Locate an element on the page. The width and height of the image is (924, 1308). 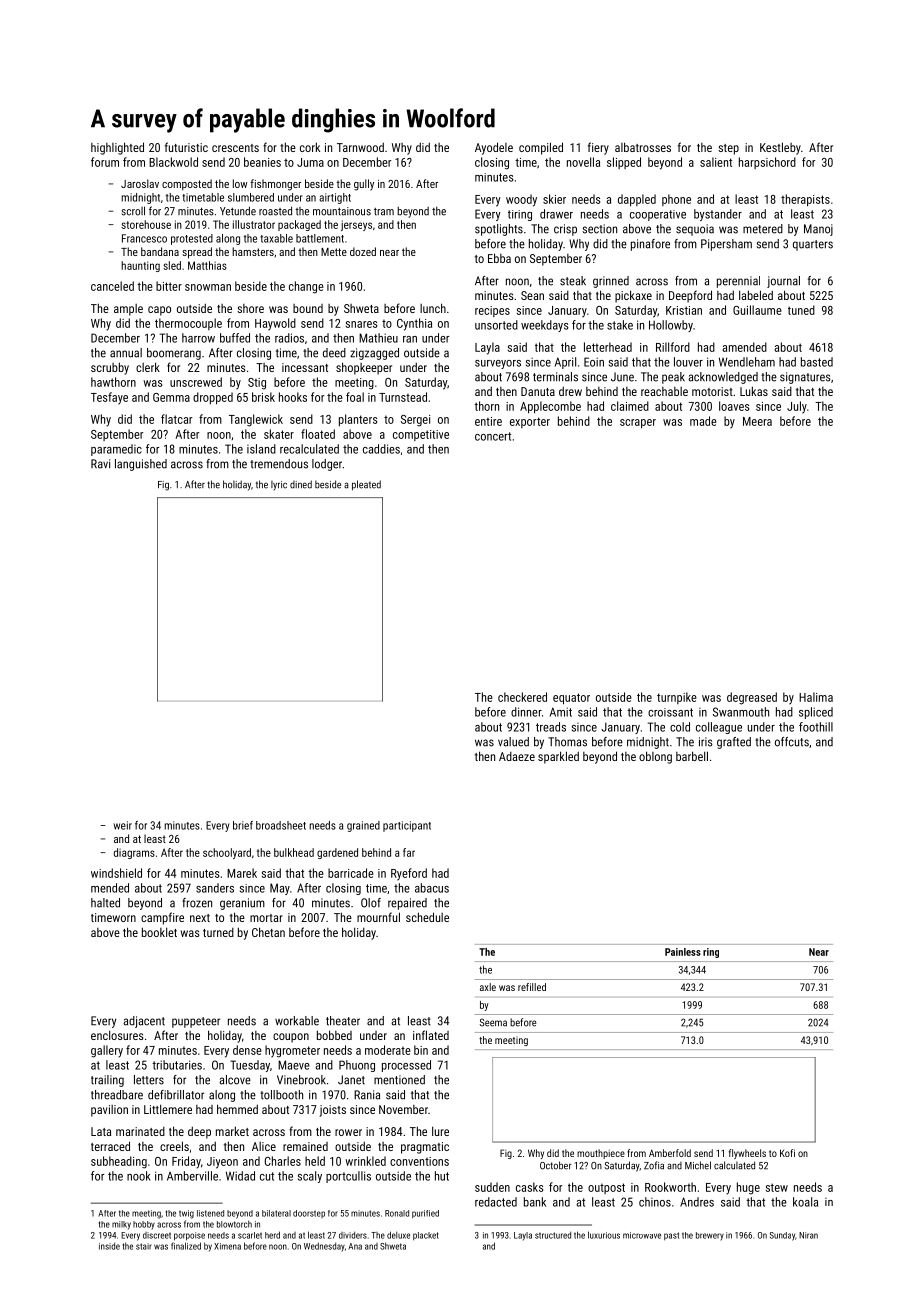
Kofi is located at coordinates (787, 1153).
